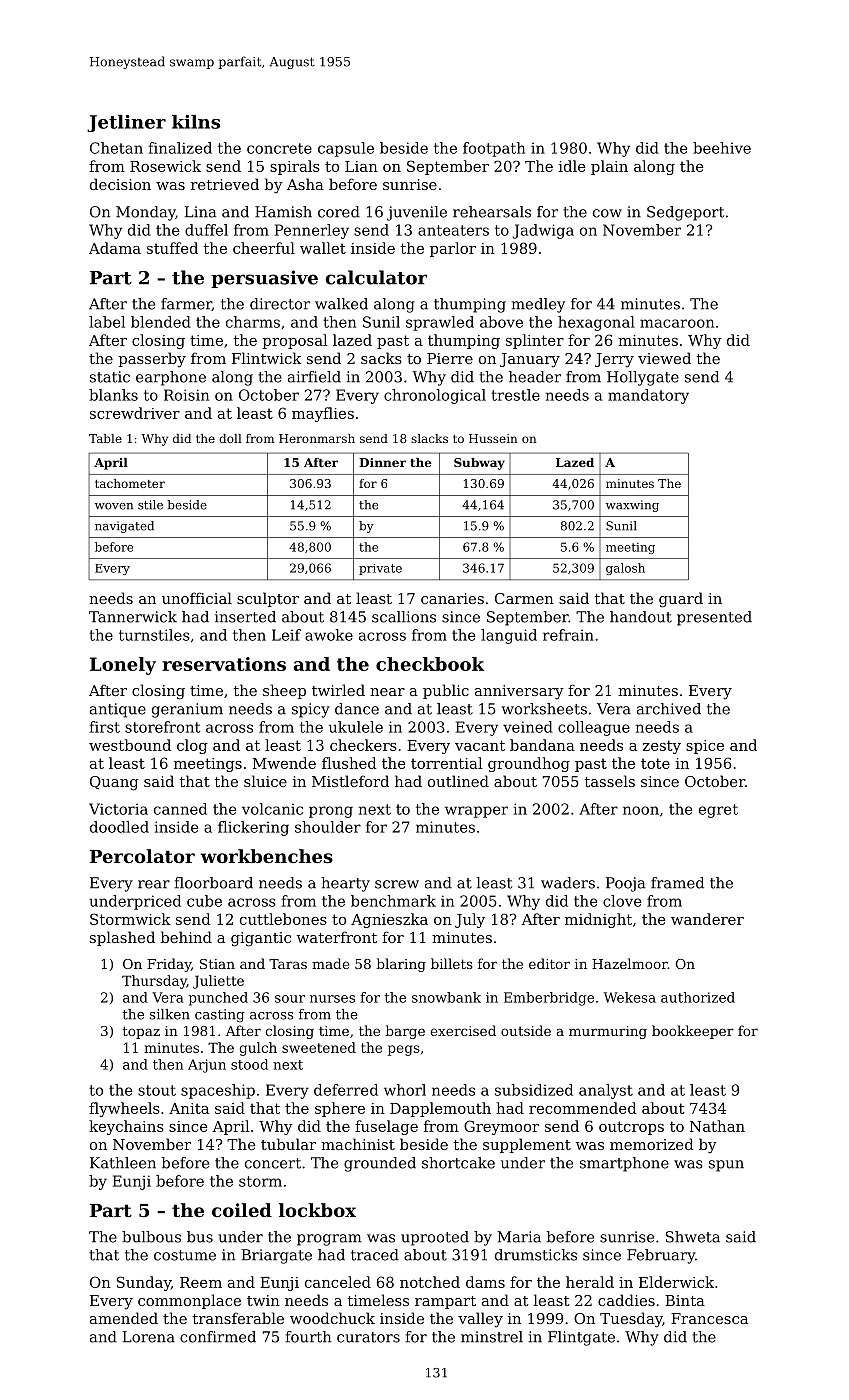 The image size is (849, 1400). Describe the element at coordinates (722, 148) in the screenshot. I see `beehive` at that location.
